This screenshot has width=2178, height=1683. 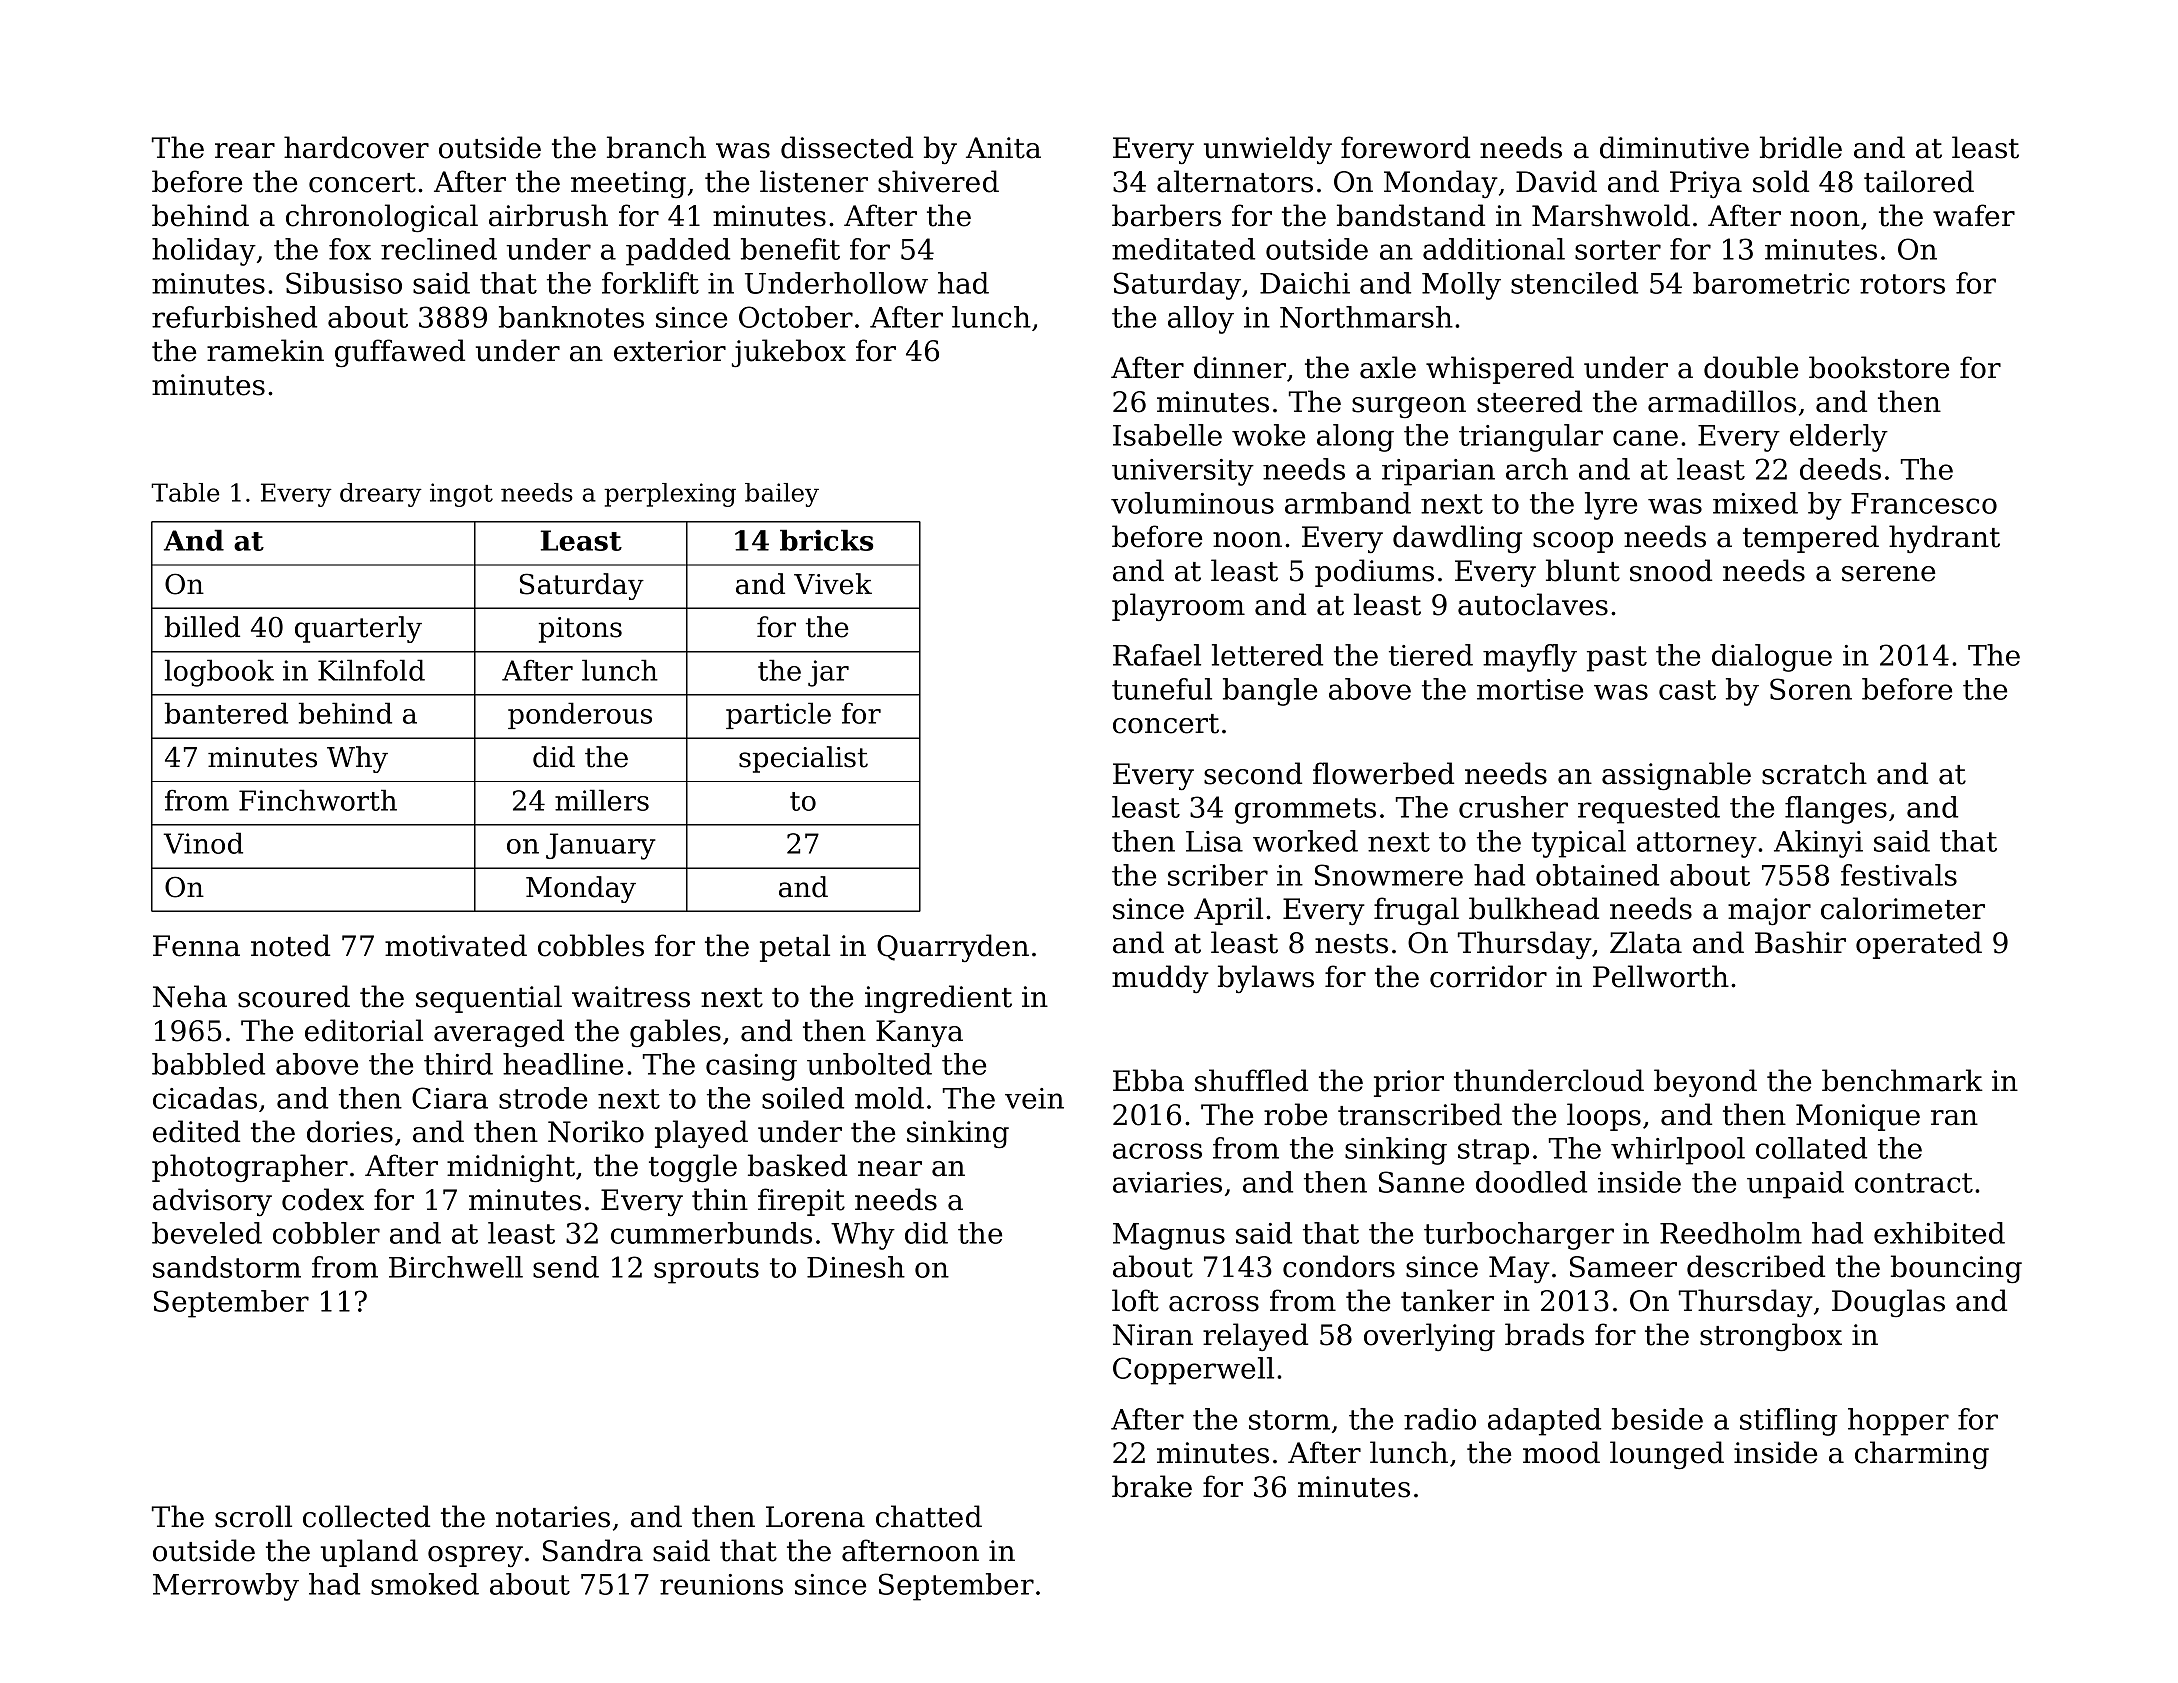 What do you see at coordinates (1811, 689) in the screenshot?
I see `Soren` at bounding box center [1811, 689].
